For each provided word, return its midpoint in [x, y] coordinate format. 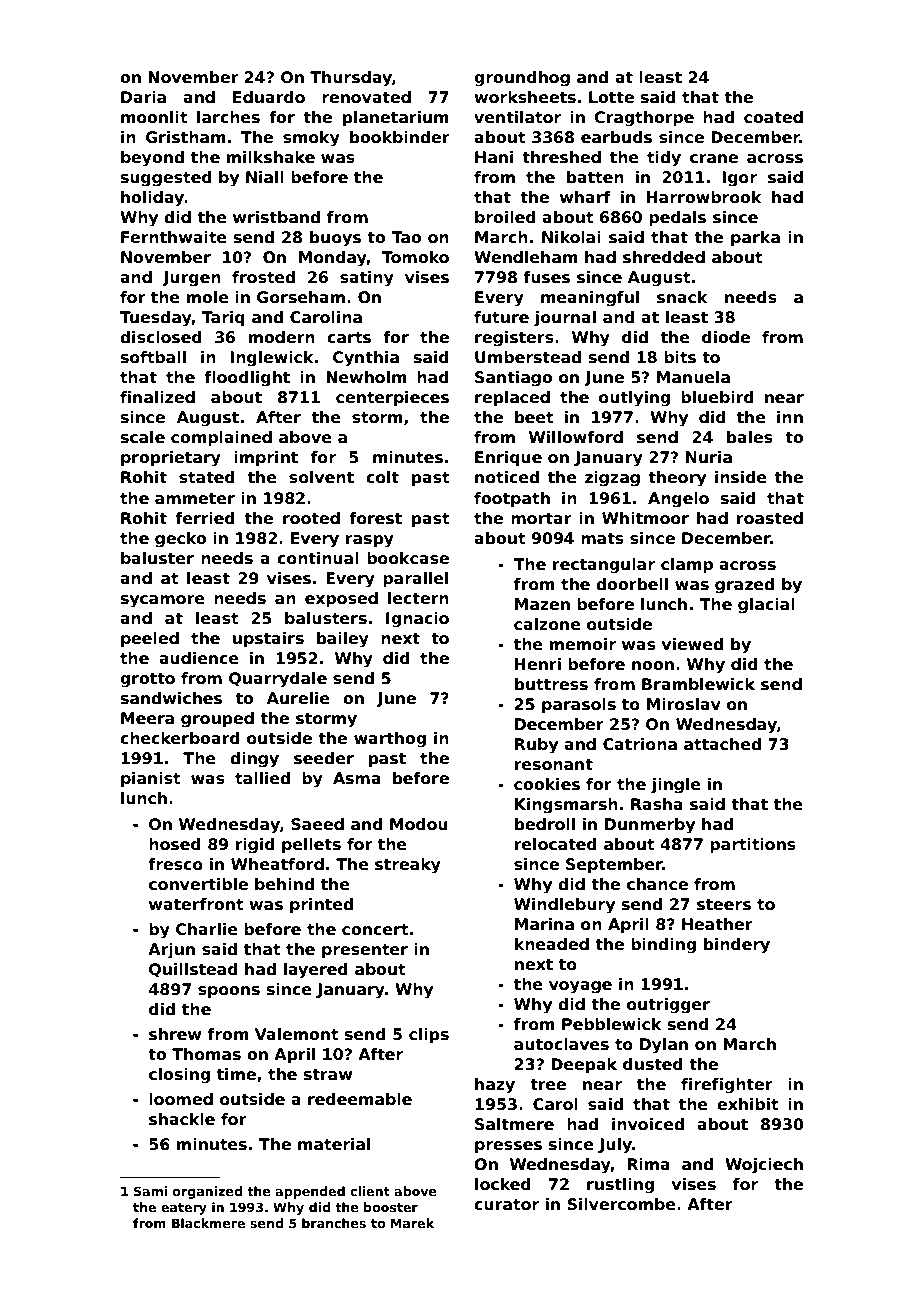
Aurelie [298, 698]
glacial [766, 606]
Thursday [351, 79]
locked [503, 1184]
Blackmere [208, 1223]
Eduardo [269, 97]
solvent [321, 477]
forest [375, 518]
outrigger [668, 1006]
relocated [556, 844]
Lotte [611, 97]
